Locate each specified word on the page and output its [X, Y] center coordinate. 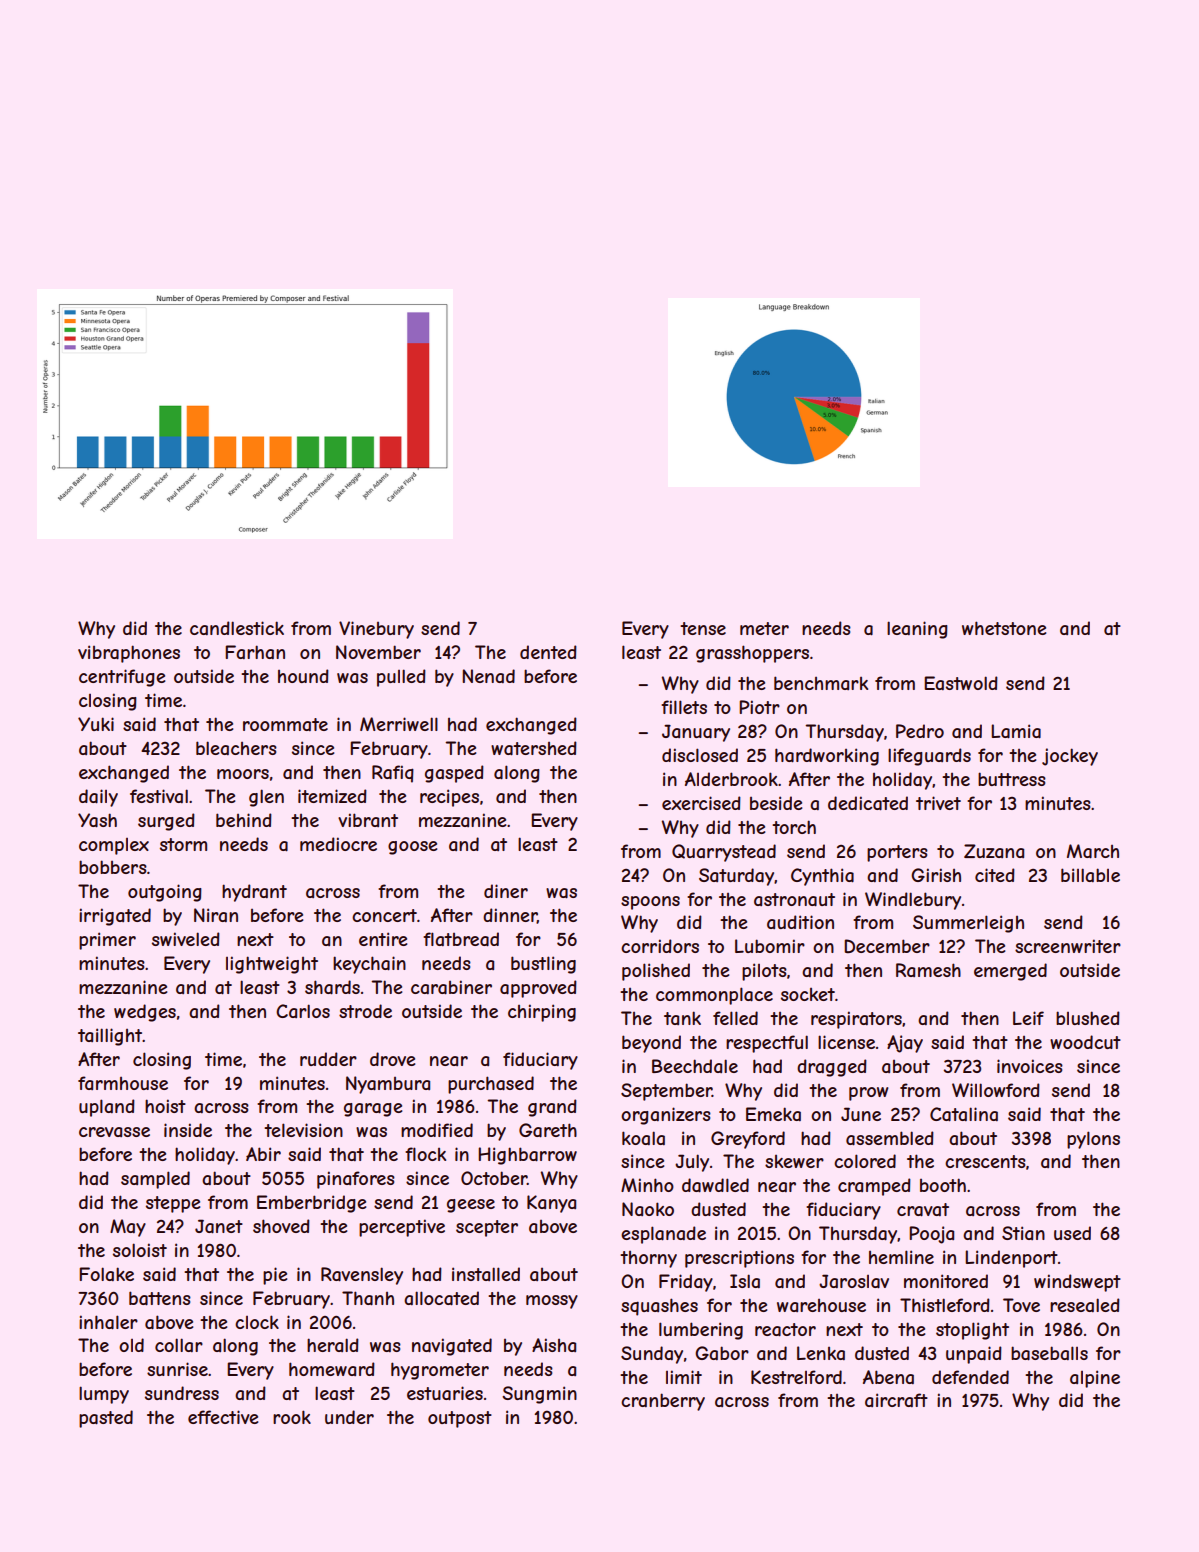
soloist [140, 1250]
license [846, 1042]
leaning [917, 630]
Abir [263, 1154]
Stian [1023, 1233]
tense [703, 628]
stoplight [972, 1331]
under [349, 1417]
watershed [534, 748]
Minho [647, 1185]
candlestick [237, 628]
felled [735, 1018]
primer [107, 941]
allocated [441, 1298]
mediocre [338, 844]
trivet [938, 803]
